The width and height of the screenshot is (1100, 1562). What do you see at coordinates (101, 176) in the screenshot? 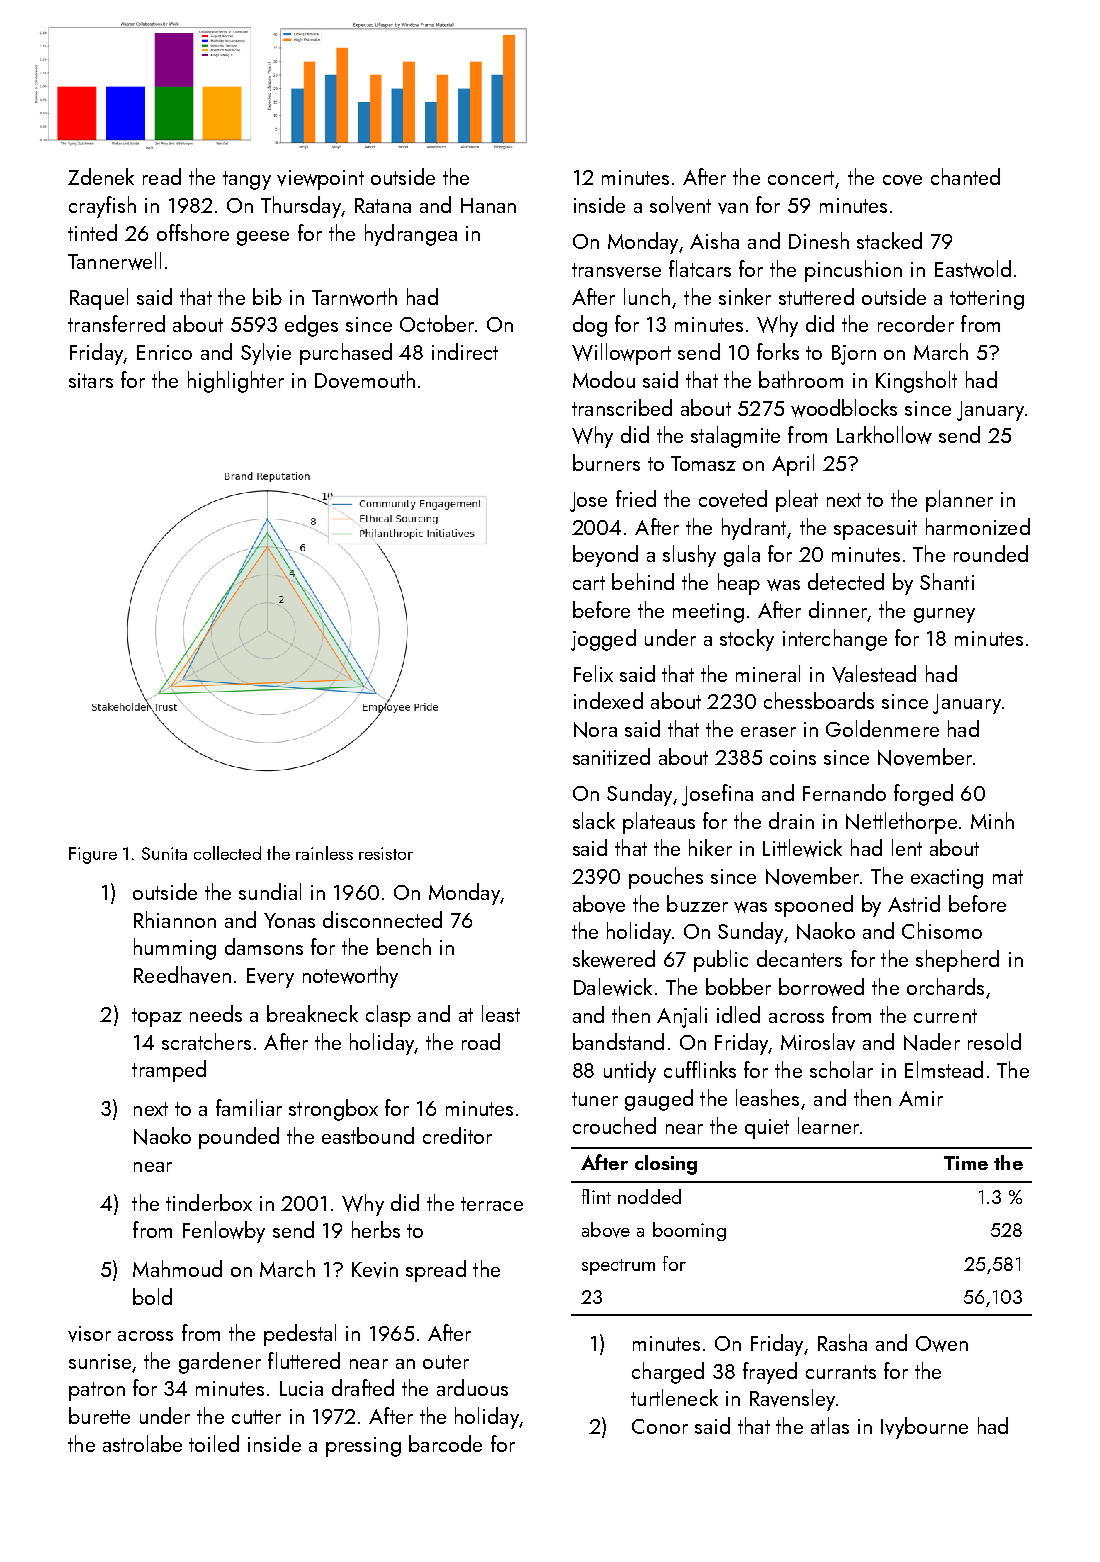
I see `Zdenek` at bounding box center [101, 176].
